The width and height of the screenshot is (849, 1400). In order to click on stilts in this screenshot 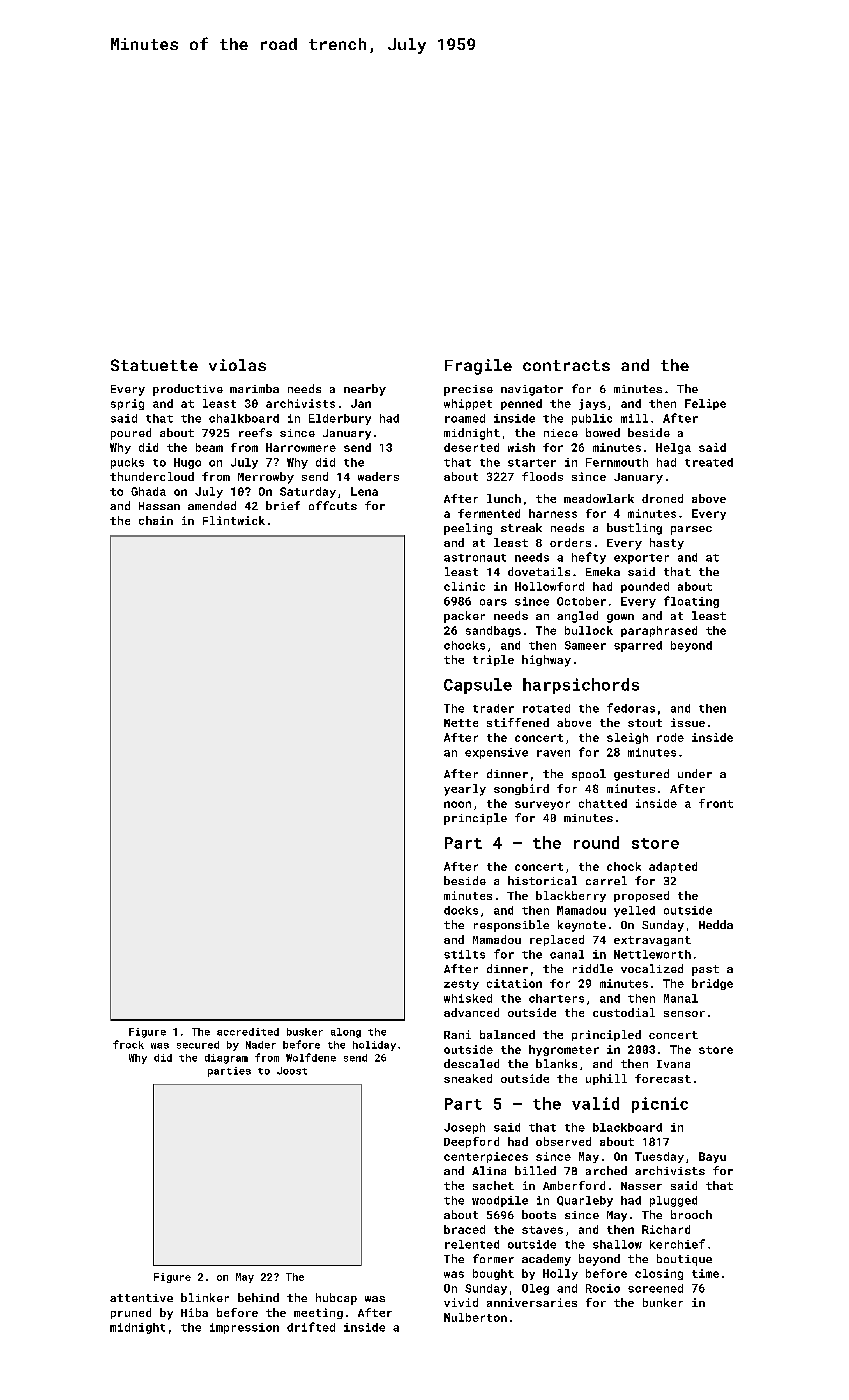, I will do `click(464, 954)`.
